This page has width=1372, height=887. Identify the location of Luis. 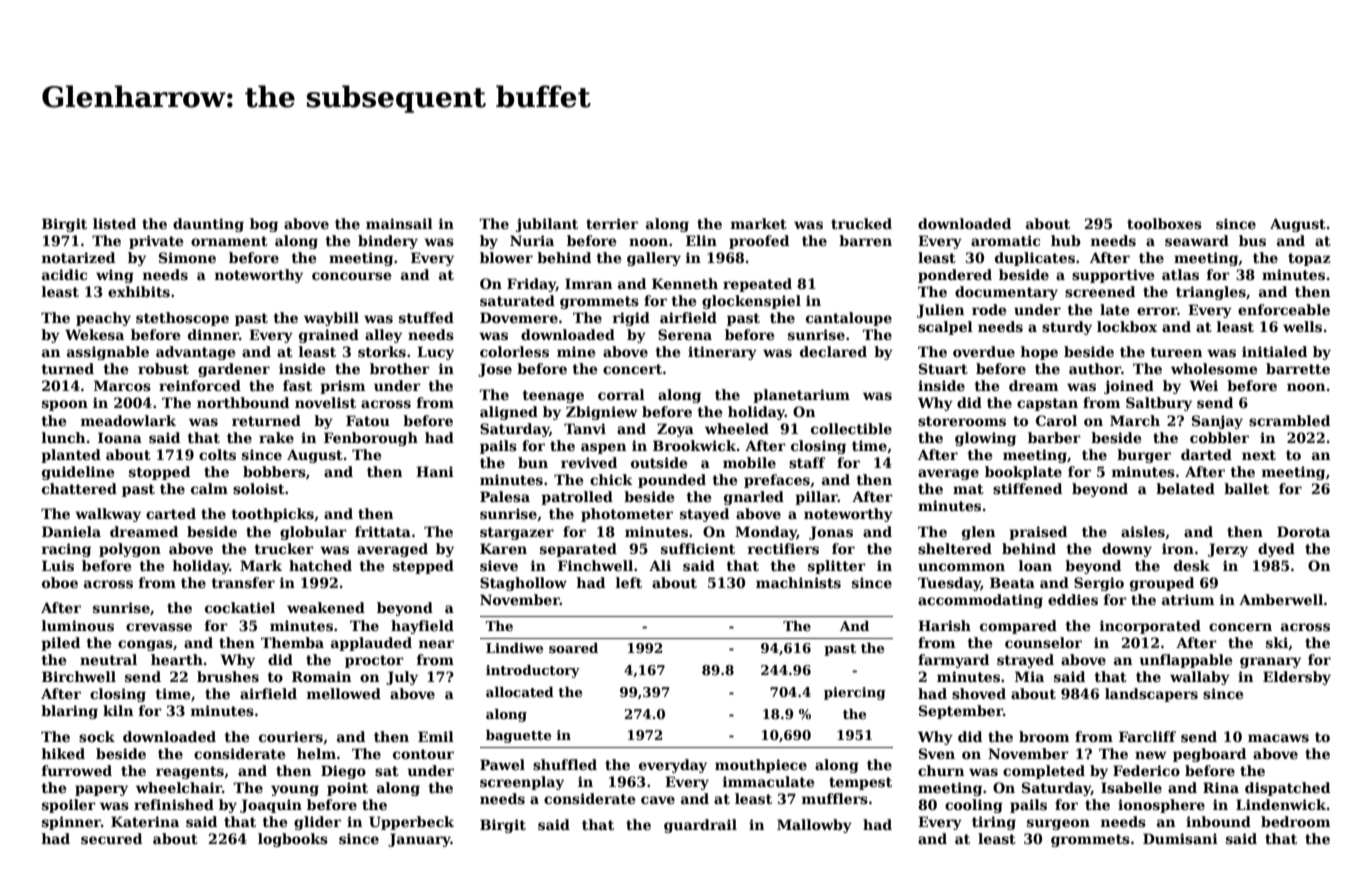
(58, 565).
